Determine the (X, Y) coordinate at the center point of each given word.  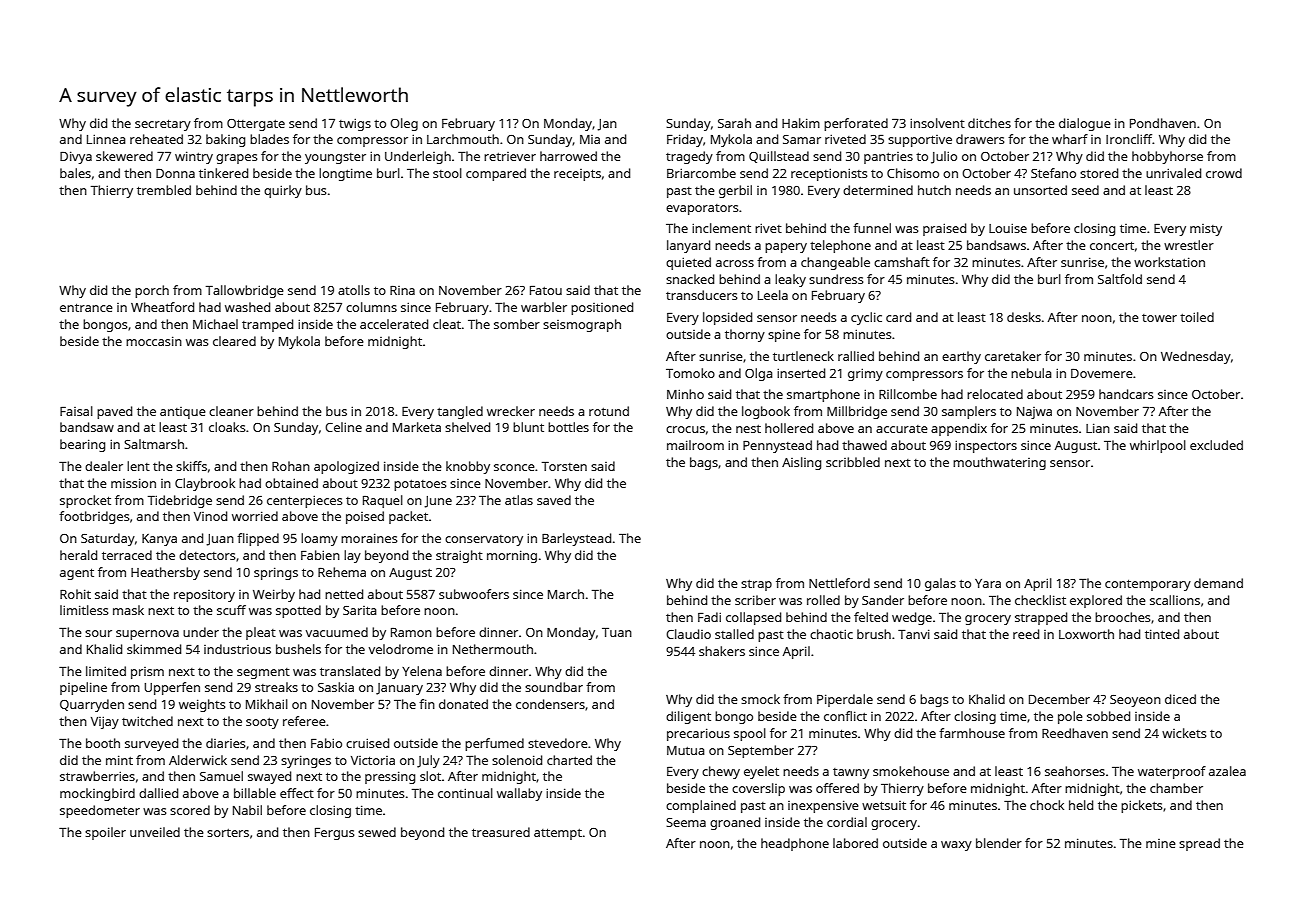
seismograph (582, 325)
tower (1159, 318)
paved (114, 412)
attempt (558, 834)
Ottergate (256, 125)
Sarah (734, 123)
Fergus (334, 834)
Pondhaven (1163, 123)
